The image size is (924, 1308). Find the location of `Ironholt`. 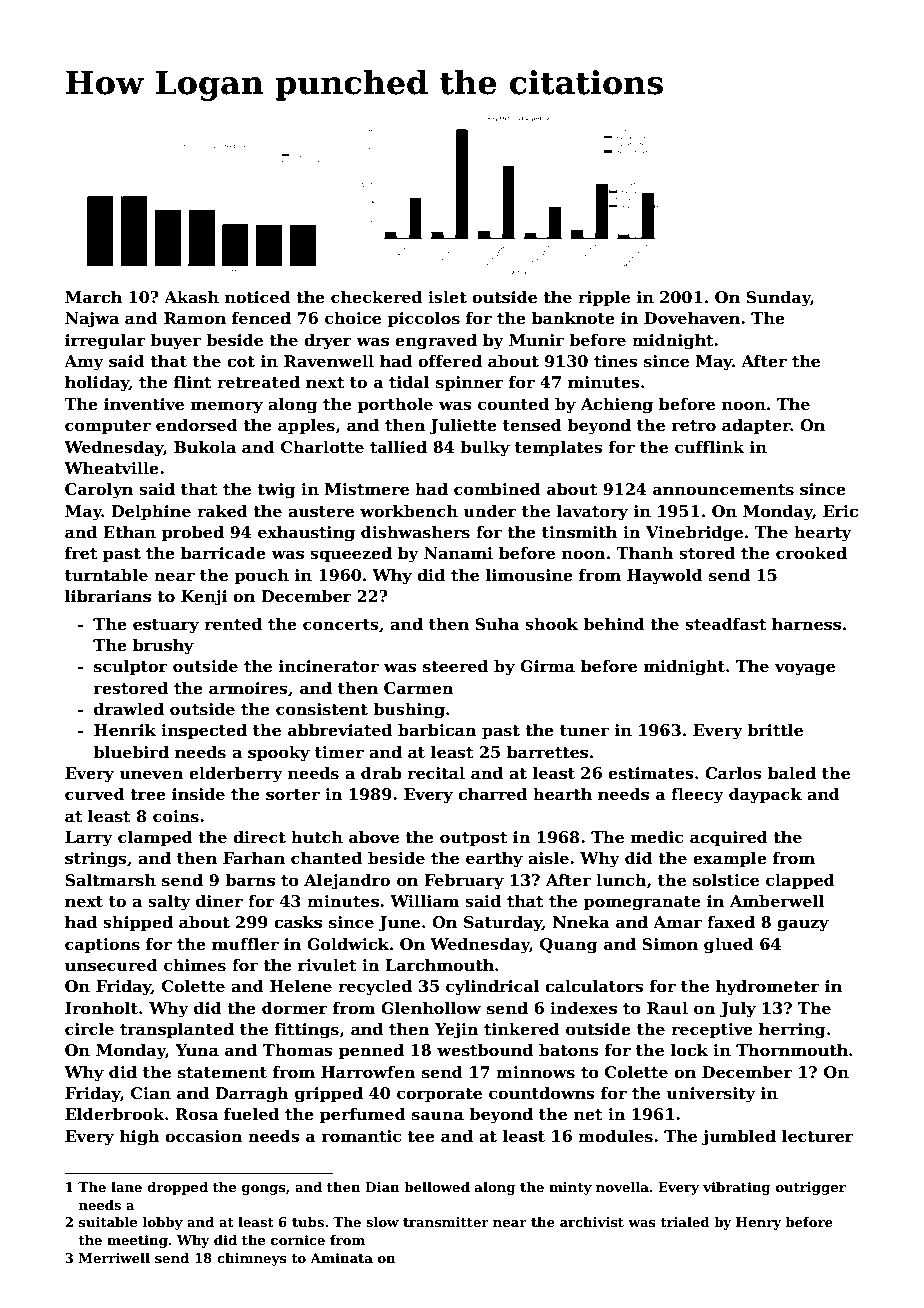

Ironholt is located at coordinates (101, 1008).
